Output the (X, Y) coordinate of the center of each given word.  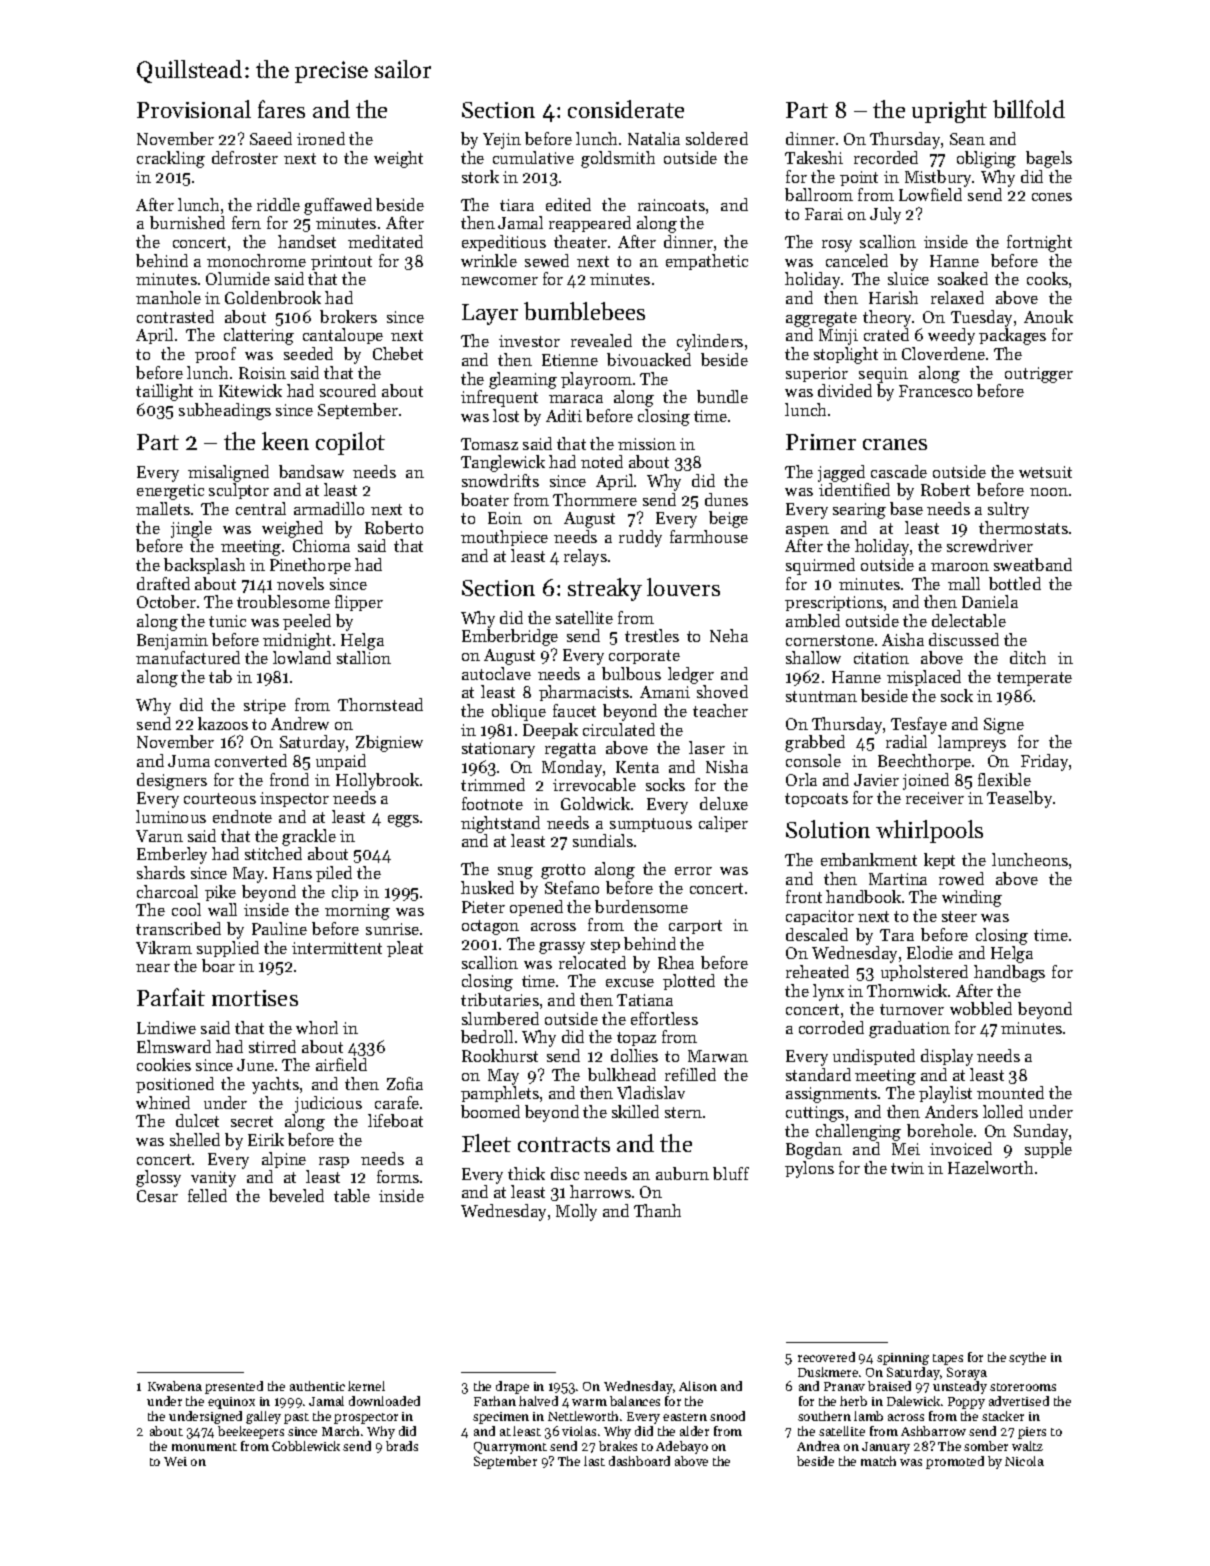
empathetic (707, 262)
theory (887, 318)
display (947, 1057)
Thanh (657, 1210)
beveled (296, 1195)
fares (281, 109)
